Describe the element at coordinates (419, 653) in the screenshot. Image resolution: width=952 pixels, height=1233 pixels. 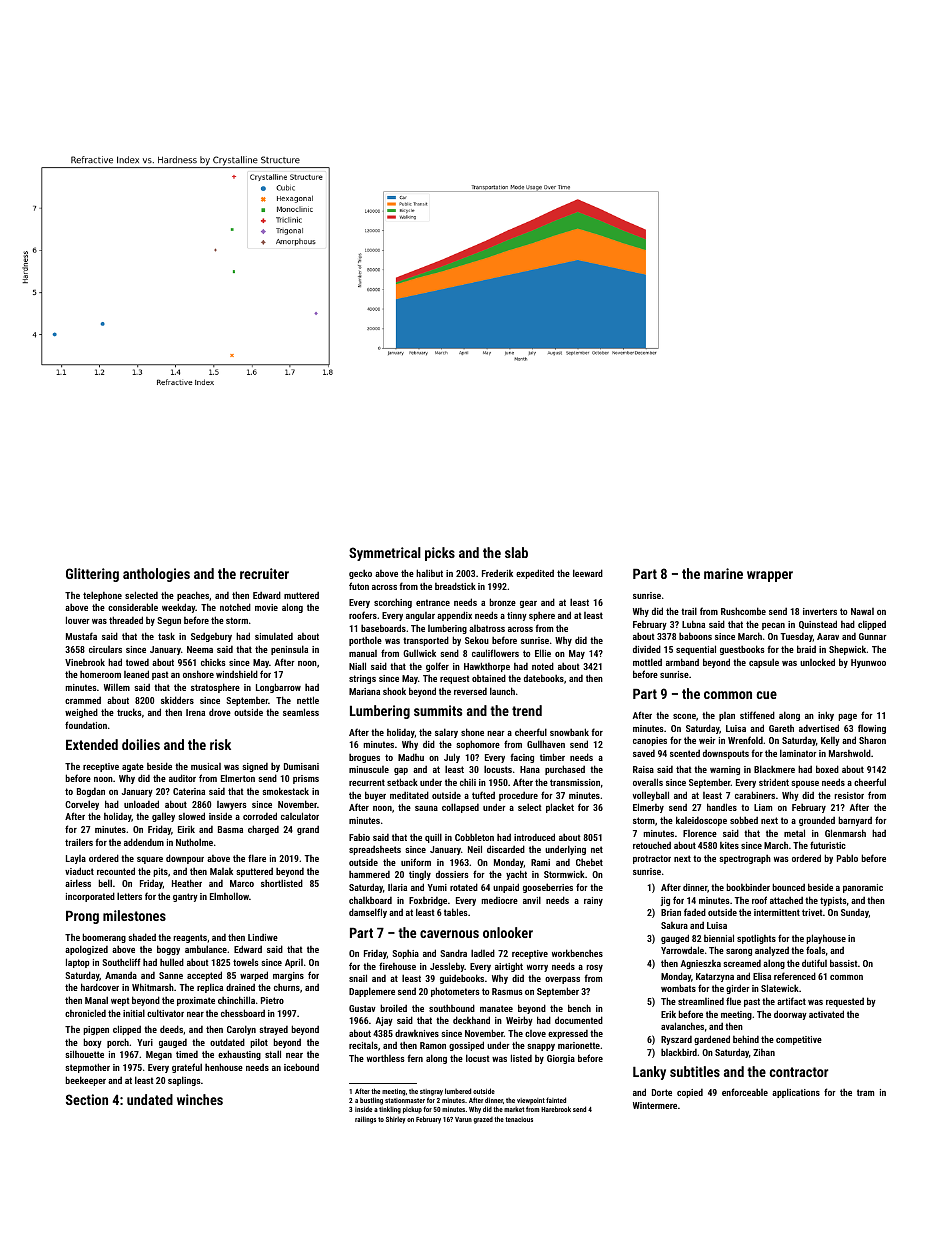
I see `Gullwick` at that location.
